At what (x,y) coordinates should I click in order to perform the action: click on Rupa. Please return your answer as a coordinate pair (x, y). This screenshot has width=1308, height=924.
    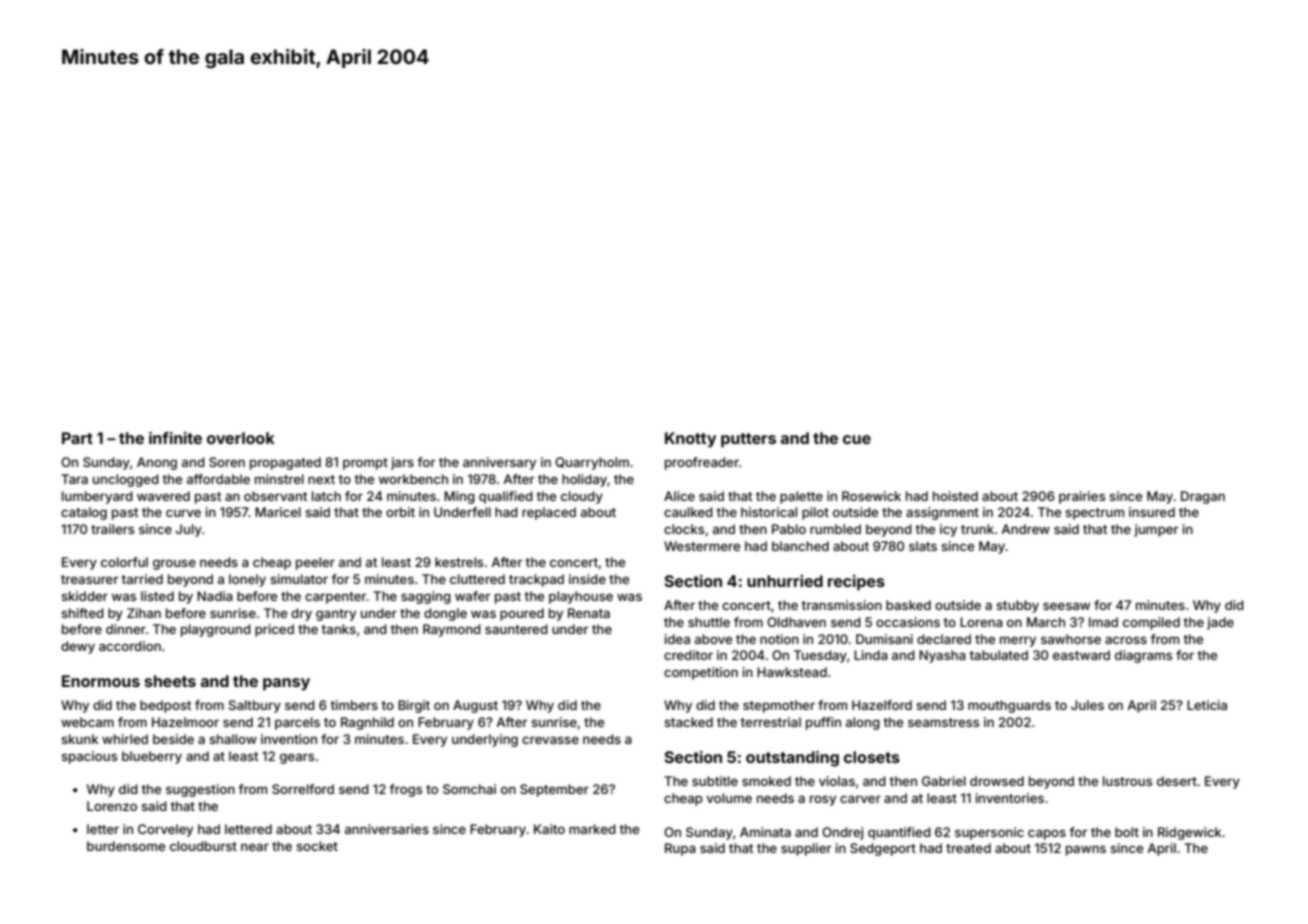
    Looking at the image, I should click on (680, 849).
